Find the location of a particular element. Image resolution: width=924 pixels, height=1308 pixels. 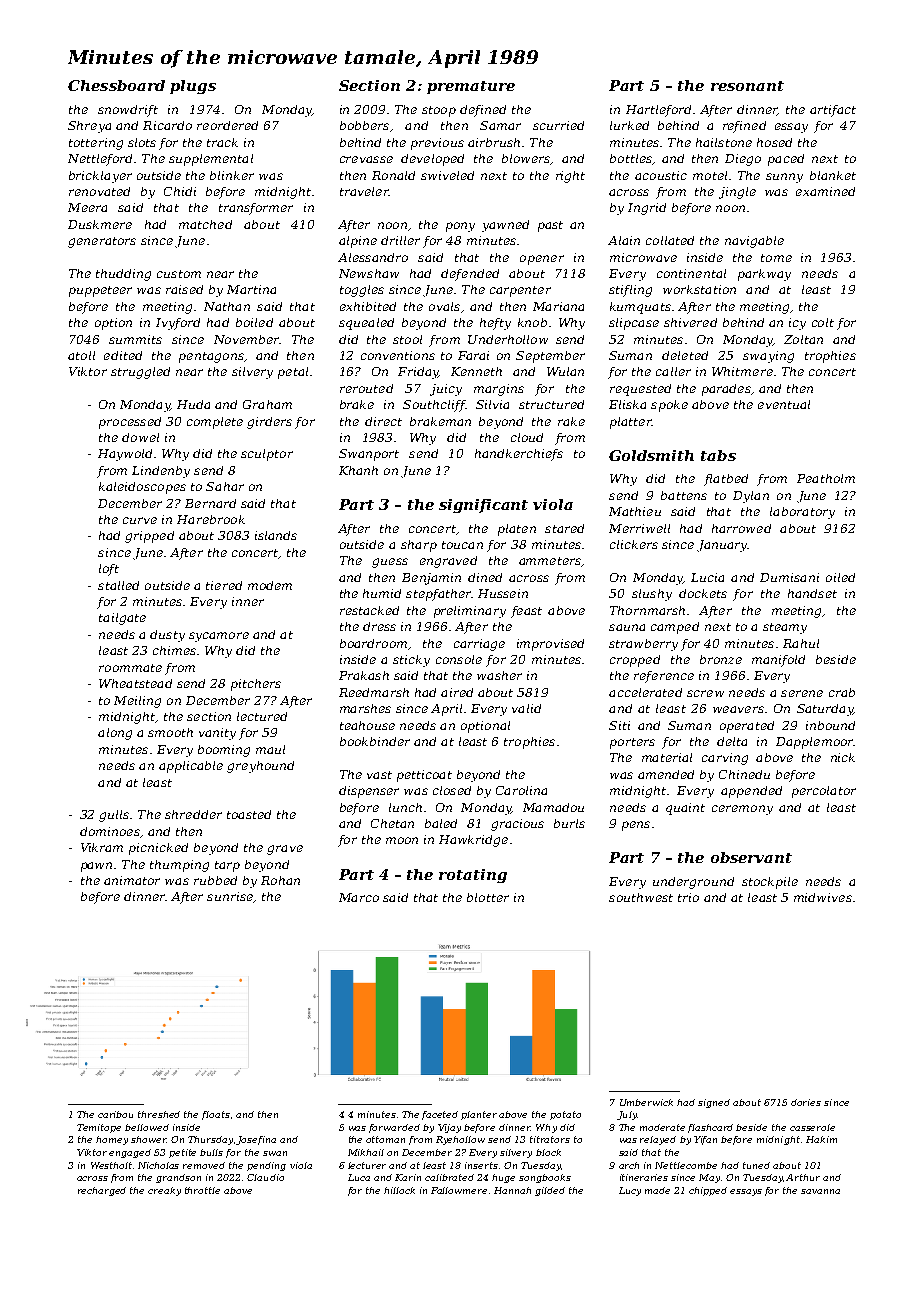

transformer is located at coordinates (256, 209).
